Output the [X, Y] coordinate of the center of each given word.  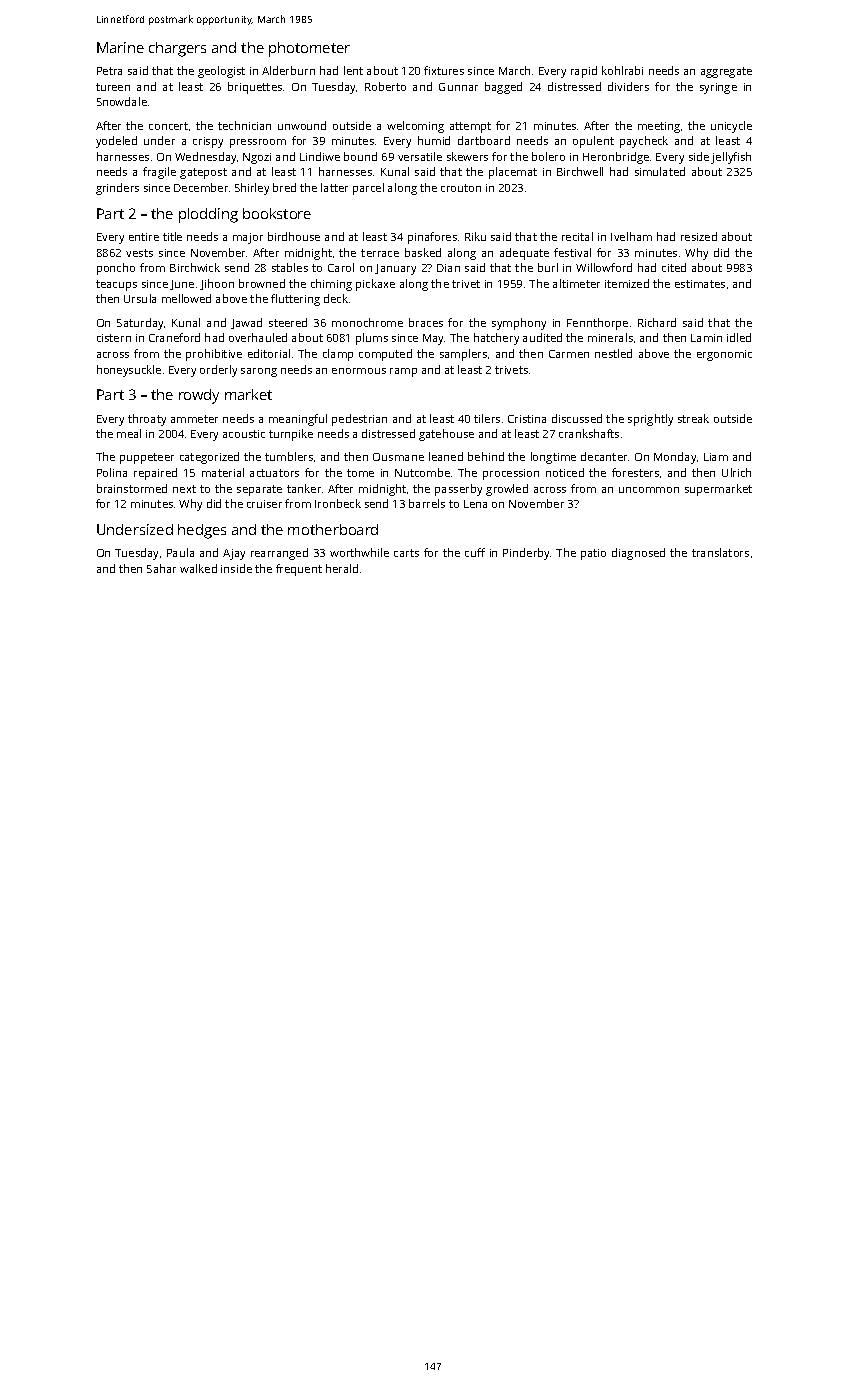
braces [426, 322]
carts [406, 553]
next [184, 489]
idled [739, 337]
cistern [114, 338]
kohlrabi [622, 70]
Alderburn [288, 70]
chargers [177, 49]
